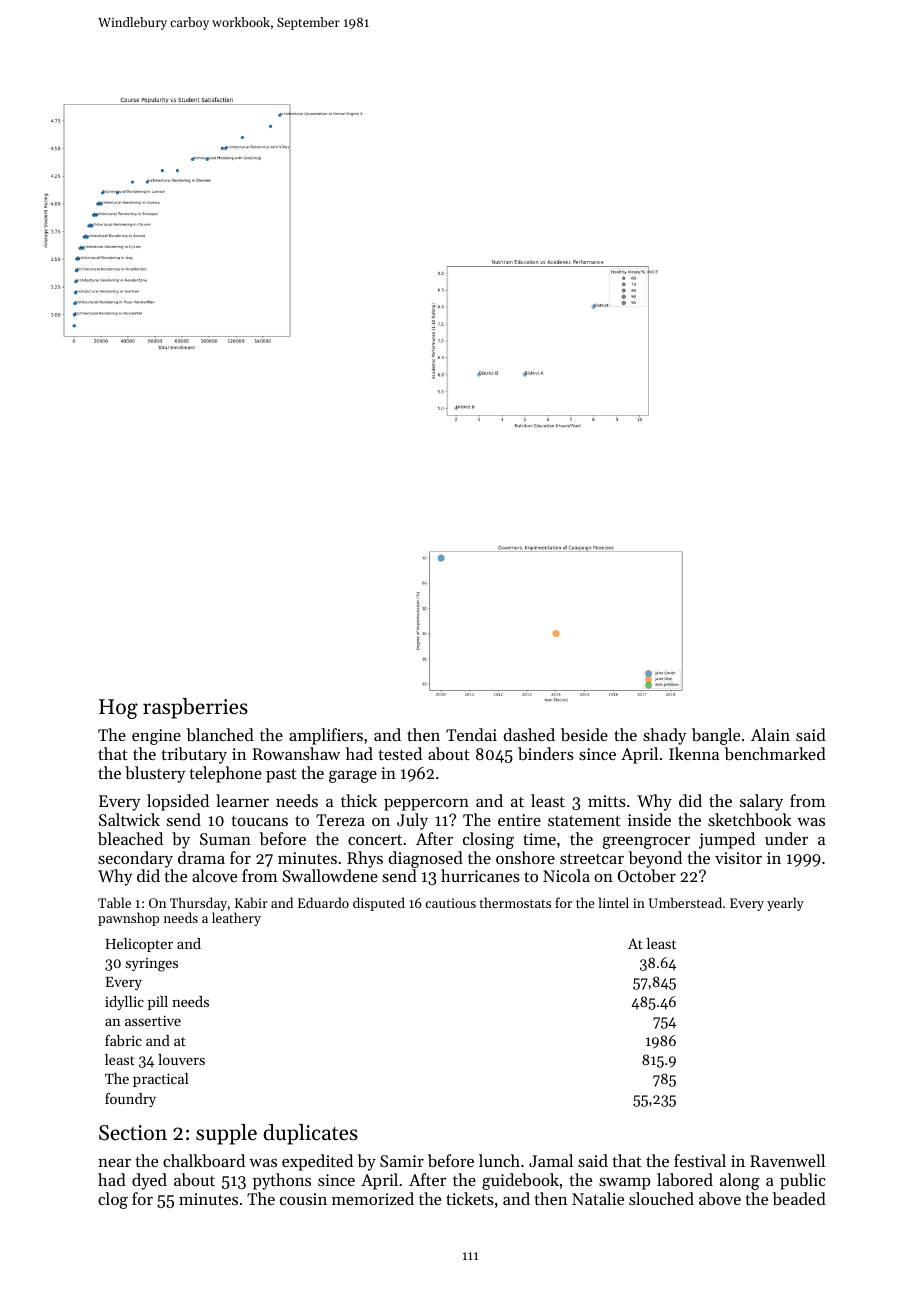 Image resolution: width=924 pixels, height=1314 pixels. Describe the element at coordinates (113, 1200) in the document. I see `clog` at that location.
